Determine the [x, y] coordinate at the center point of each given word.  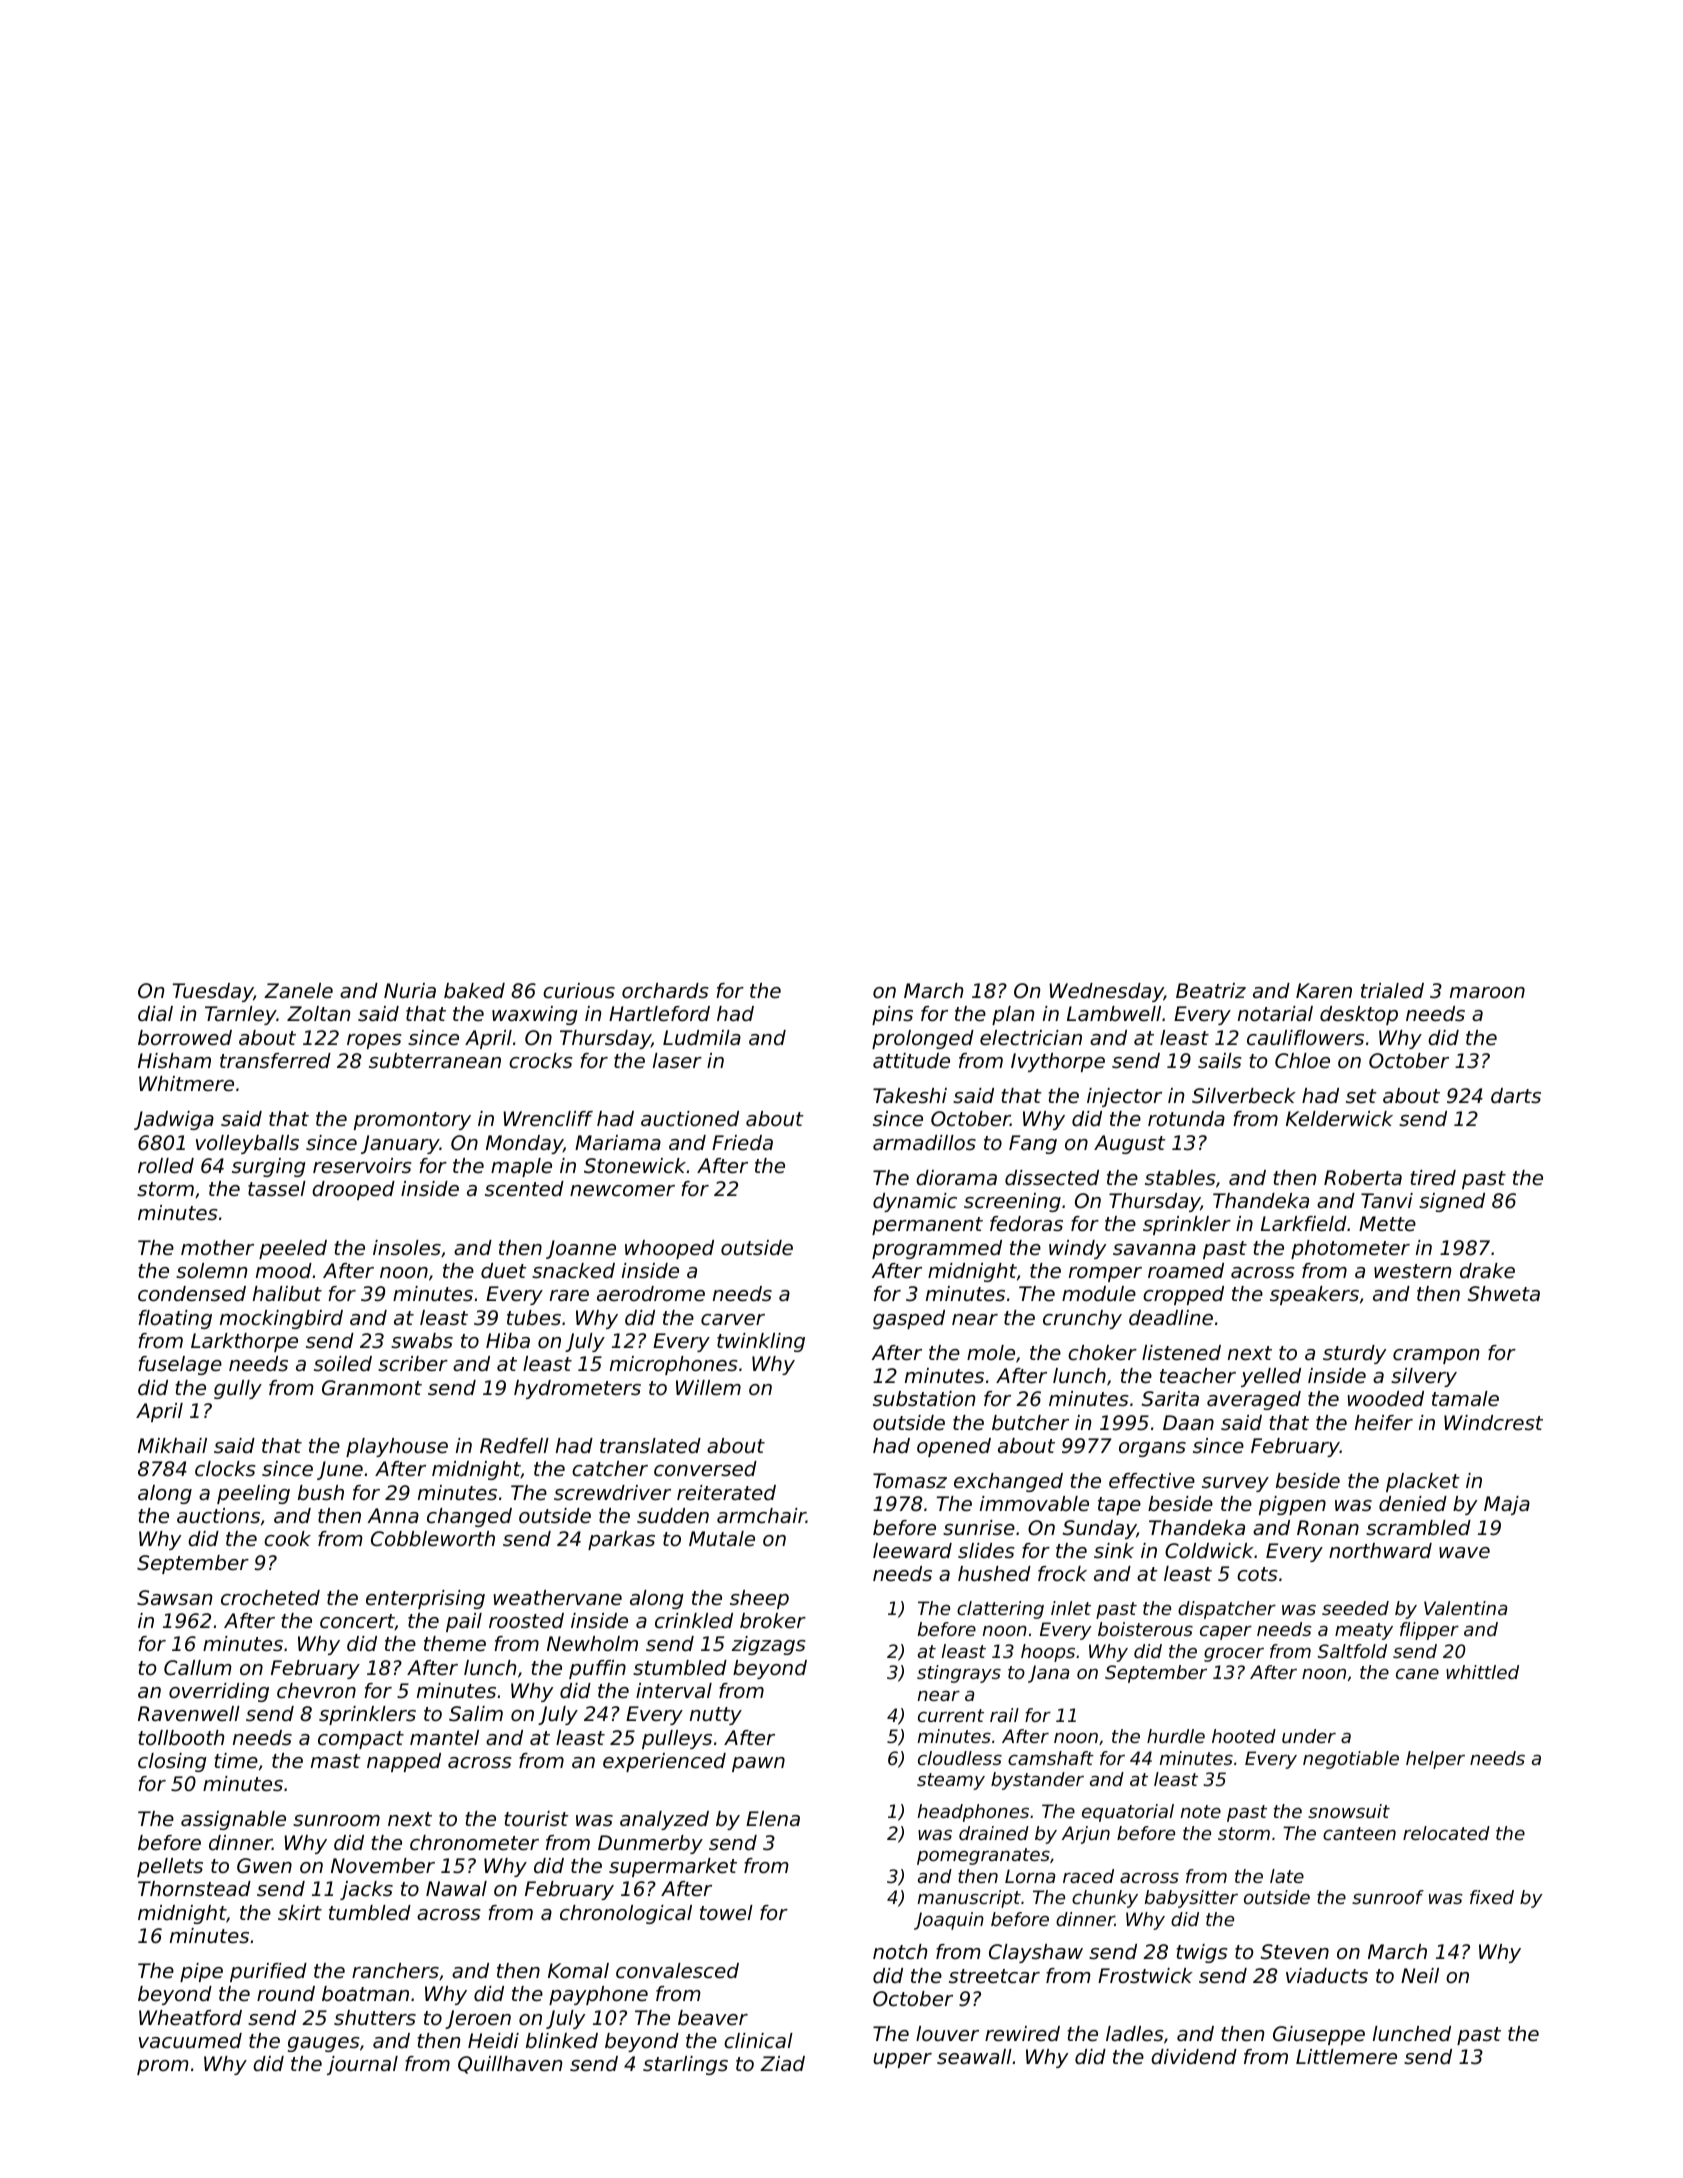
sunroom [336, 1821]
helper [1435, 1760]
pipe [201, 1972]
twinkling [761, 1342]
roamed [1186, 1271]
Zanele [298, 991]
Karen [1324, 990]
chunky [1105, 1899]
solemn [211, 1271]
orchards [665, 991]
